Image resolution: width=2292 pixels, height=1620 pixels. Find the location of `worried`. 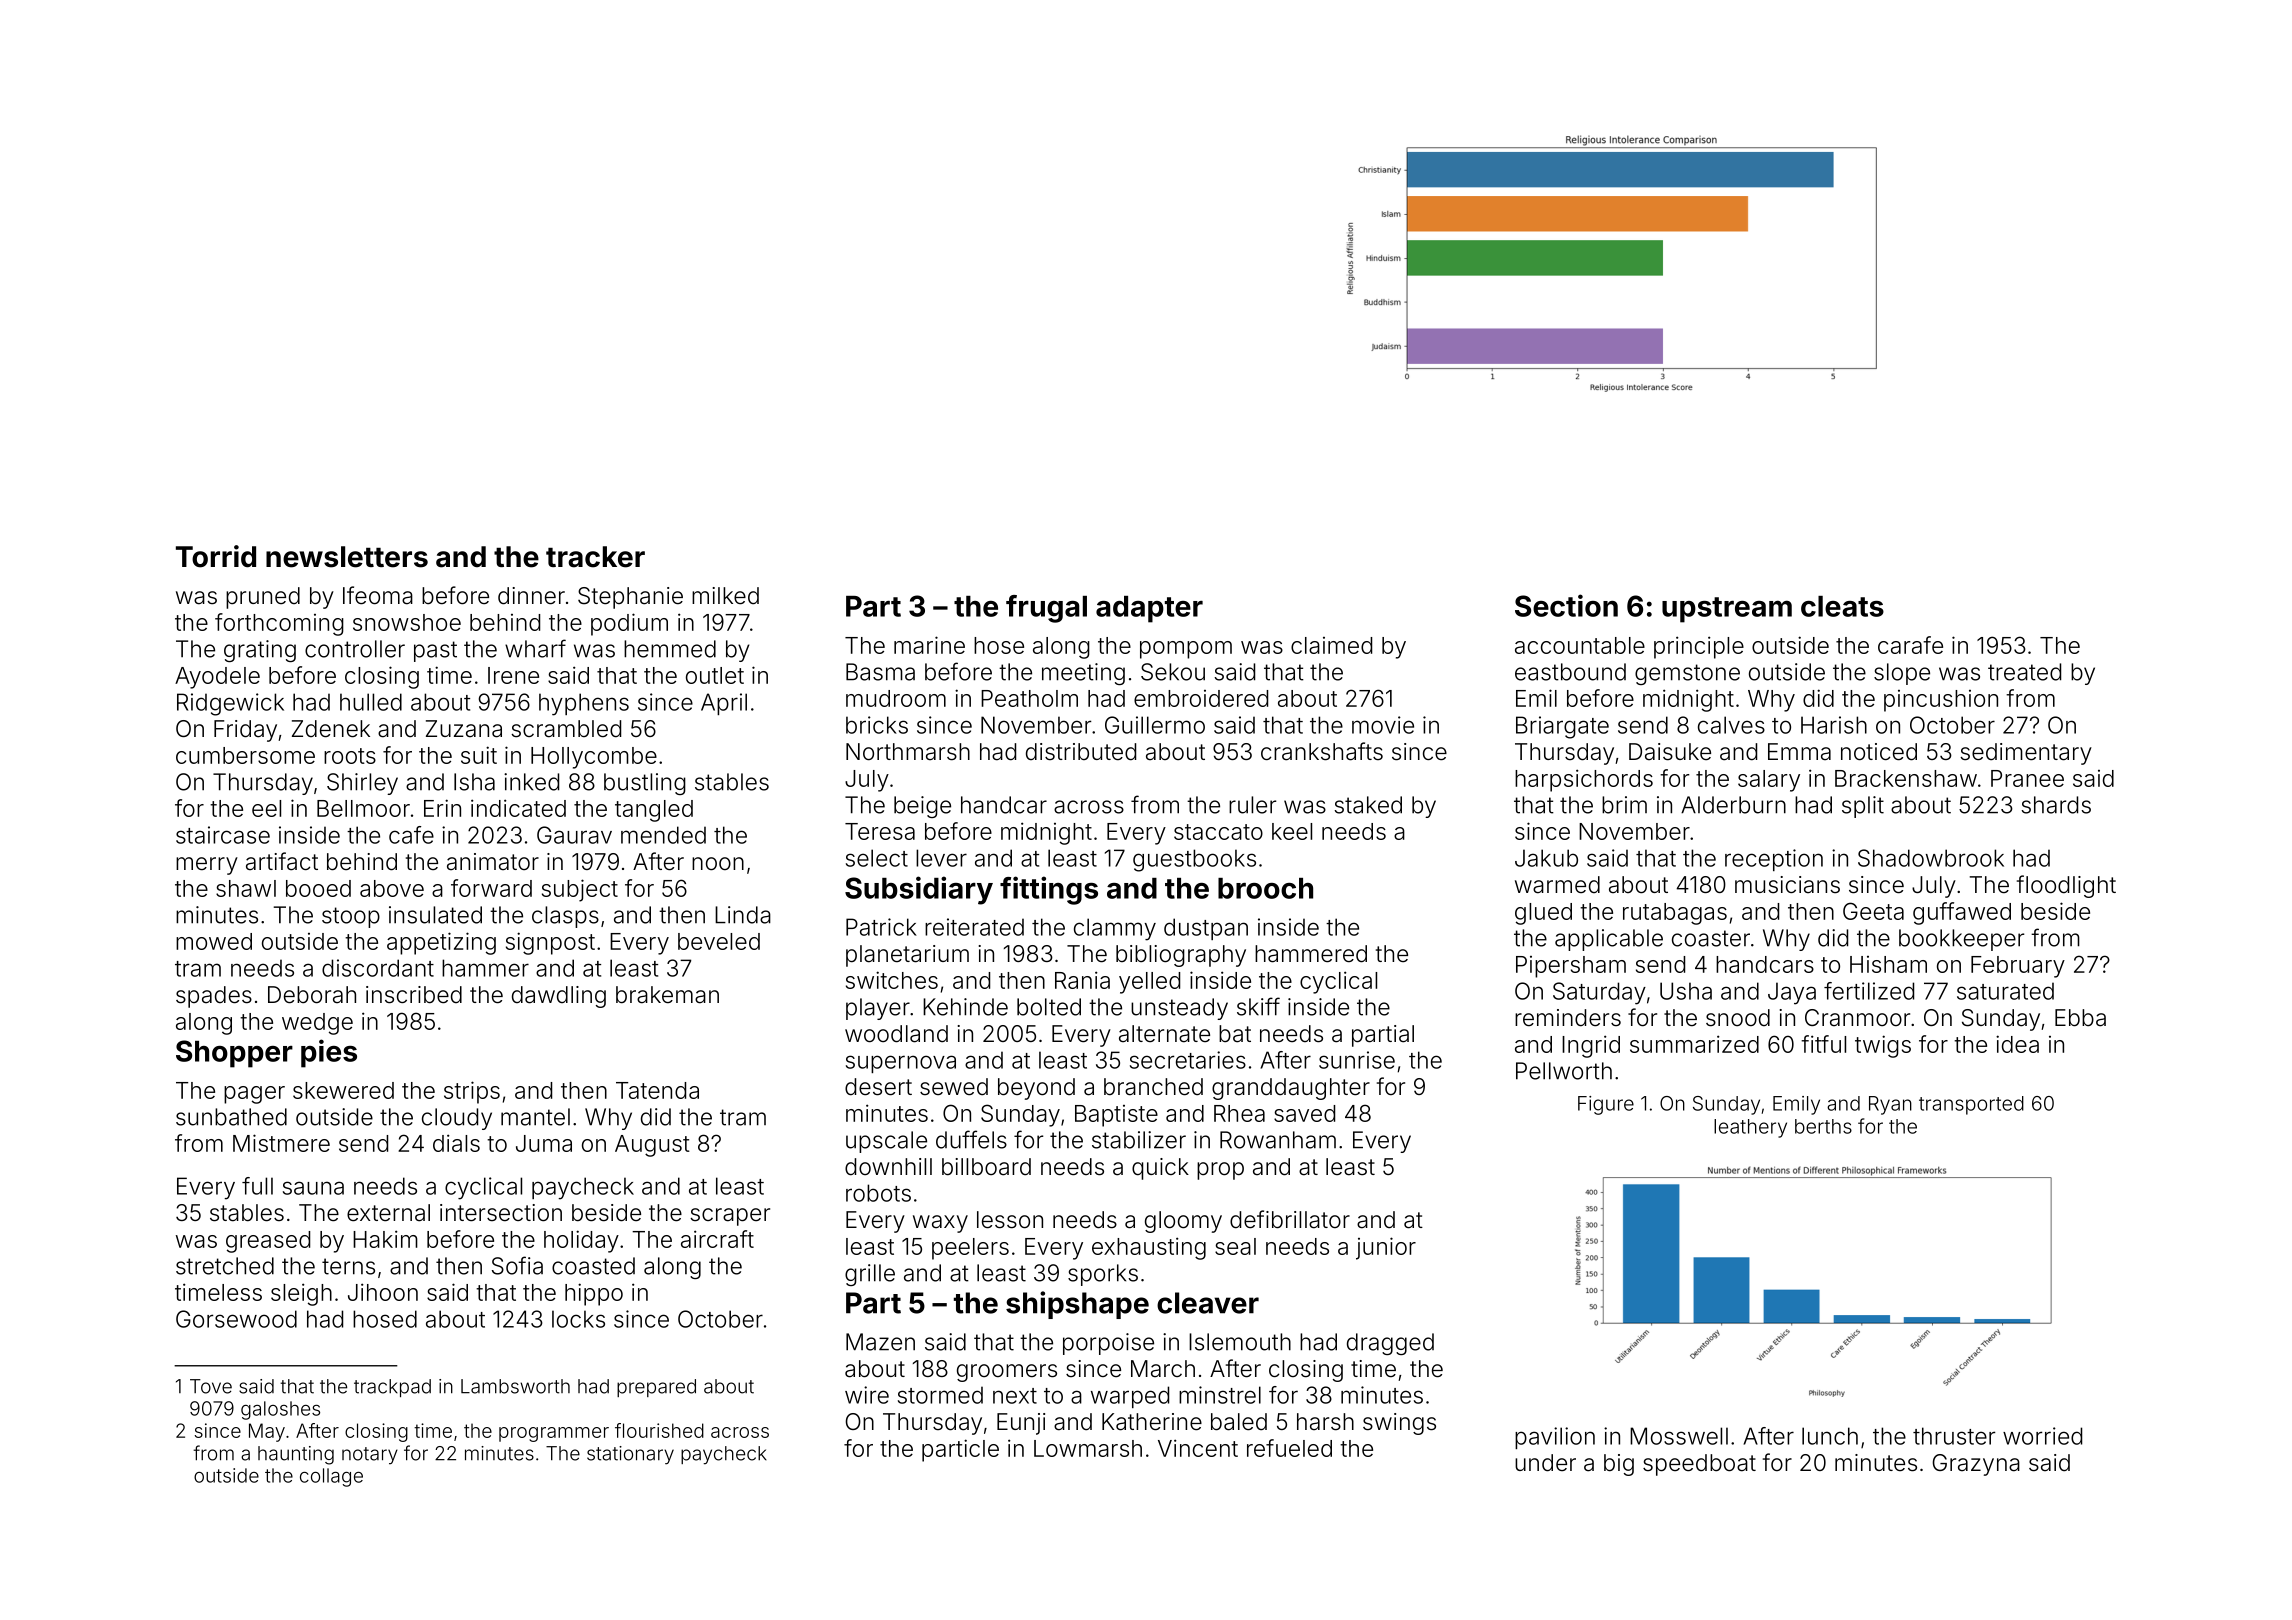

worried is located at coordinates (2042, 1436).
